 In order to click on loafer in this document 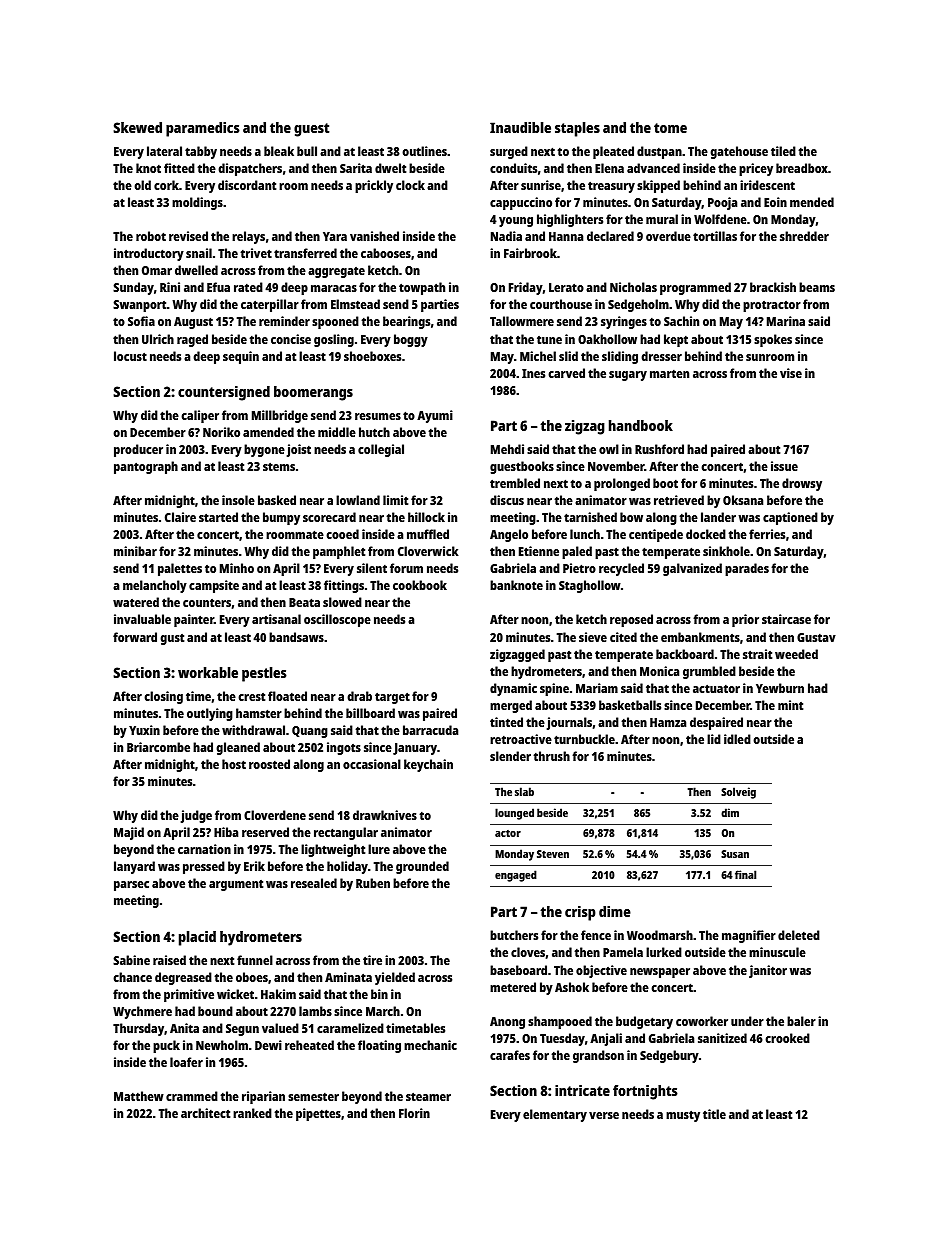, I will do `click(186, 1062)`.
